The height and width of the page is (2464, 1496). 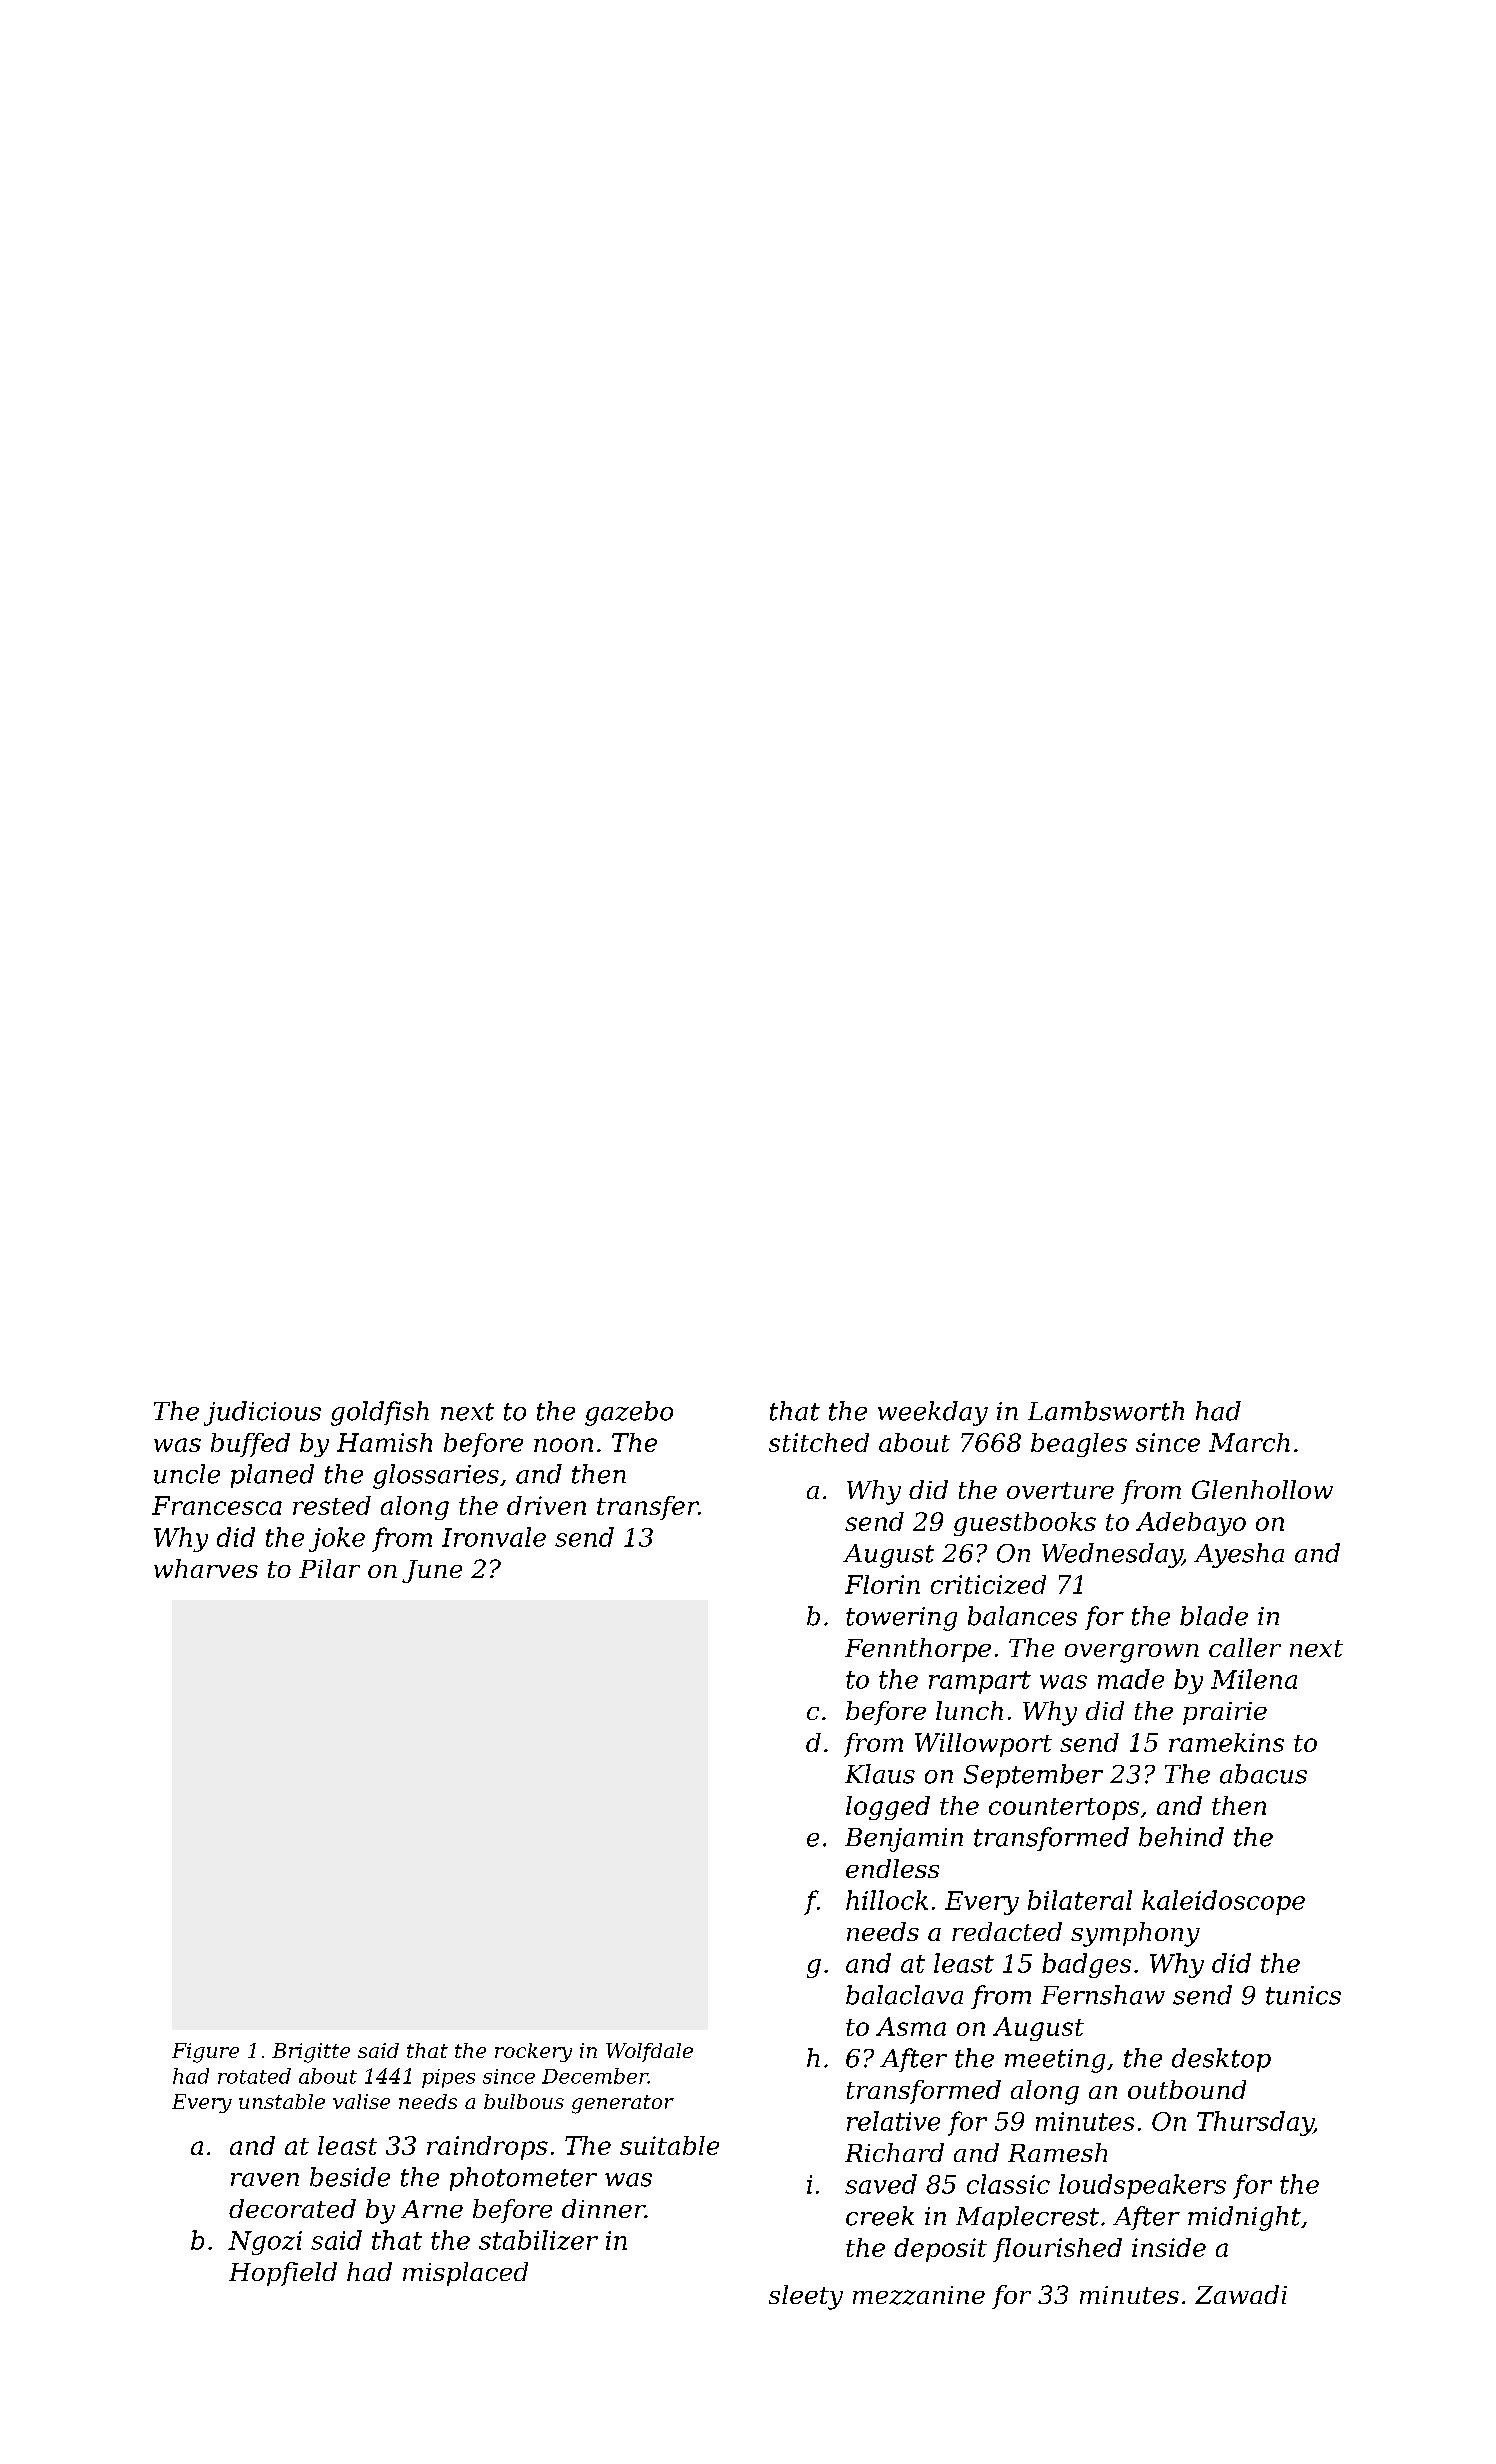 I want to click on Ayesha, so click(x=1239, y=1555).
